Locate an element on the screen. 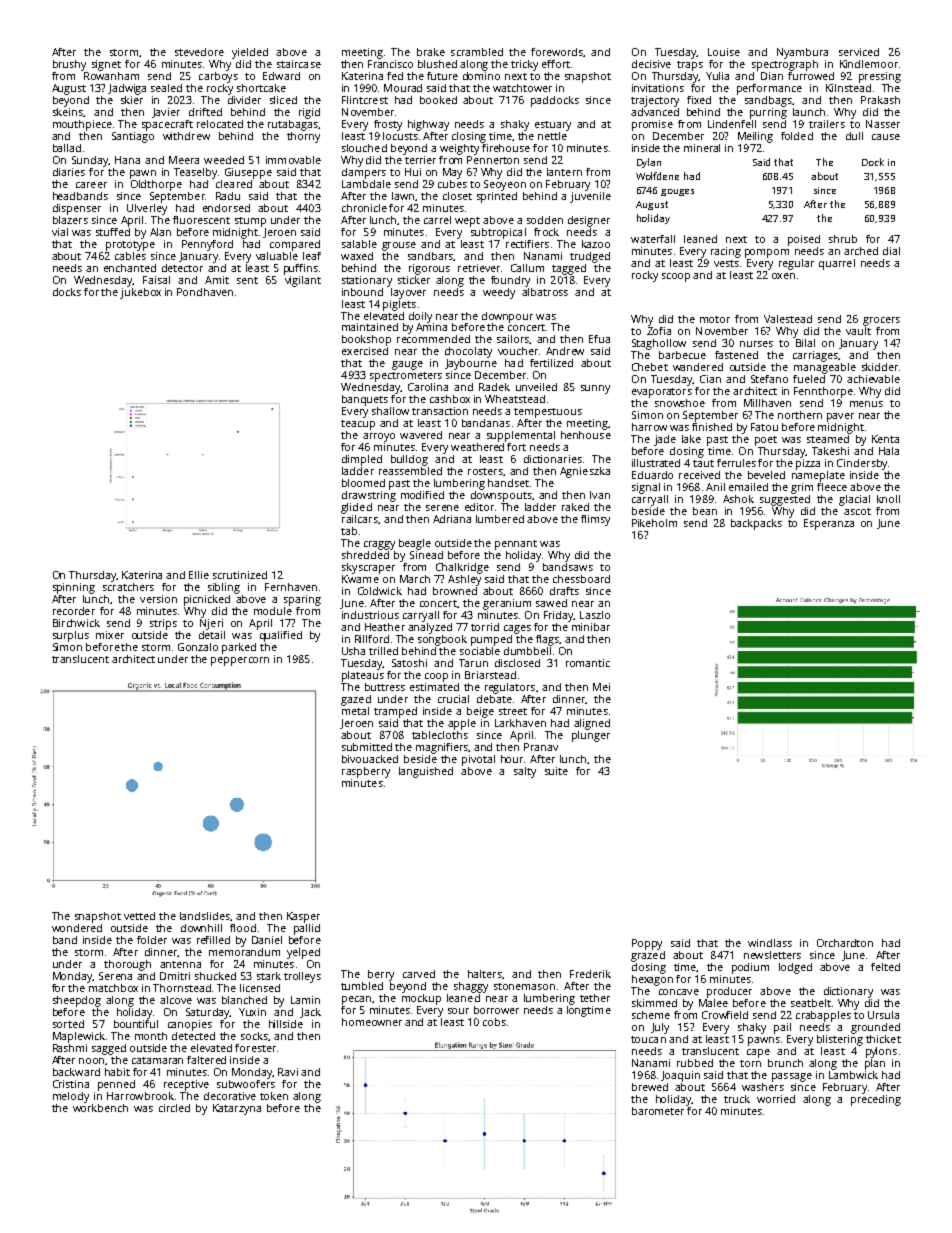  Katarzyna is located at coordinates (237, 1109).
